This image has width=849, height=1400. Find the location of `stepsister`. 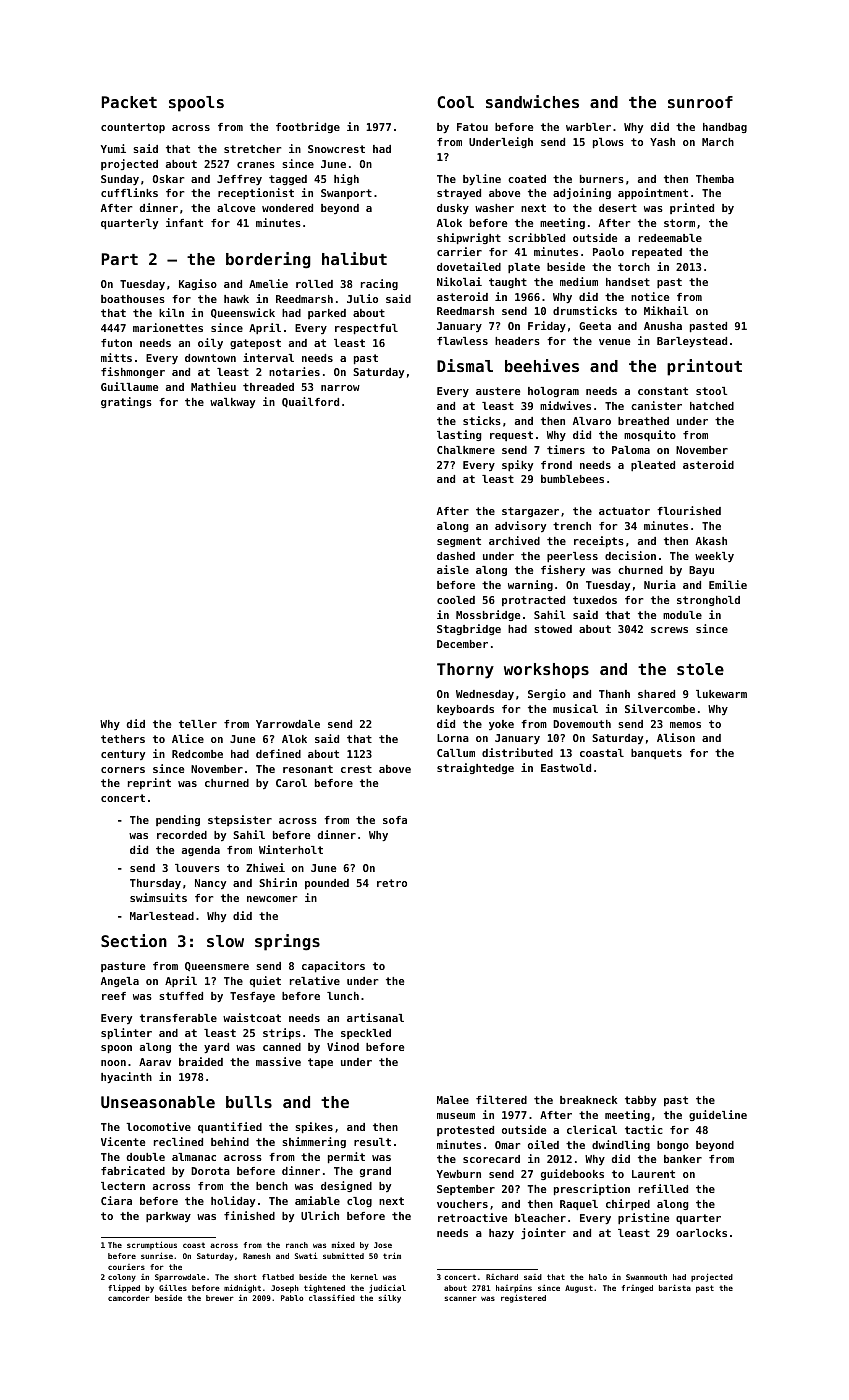

stepsister is located at coordinates (240, 820).
